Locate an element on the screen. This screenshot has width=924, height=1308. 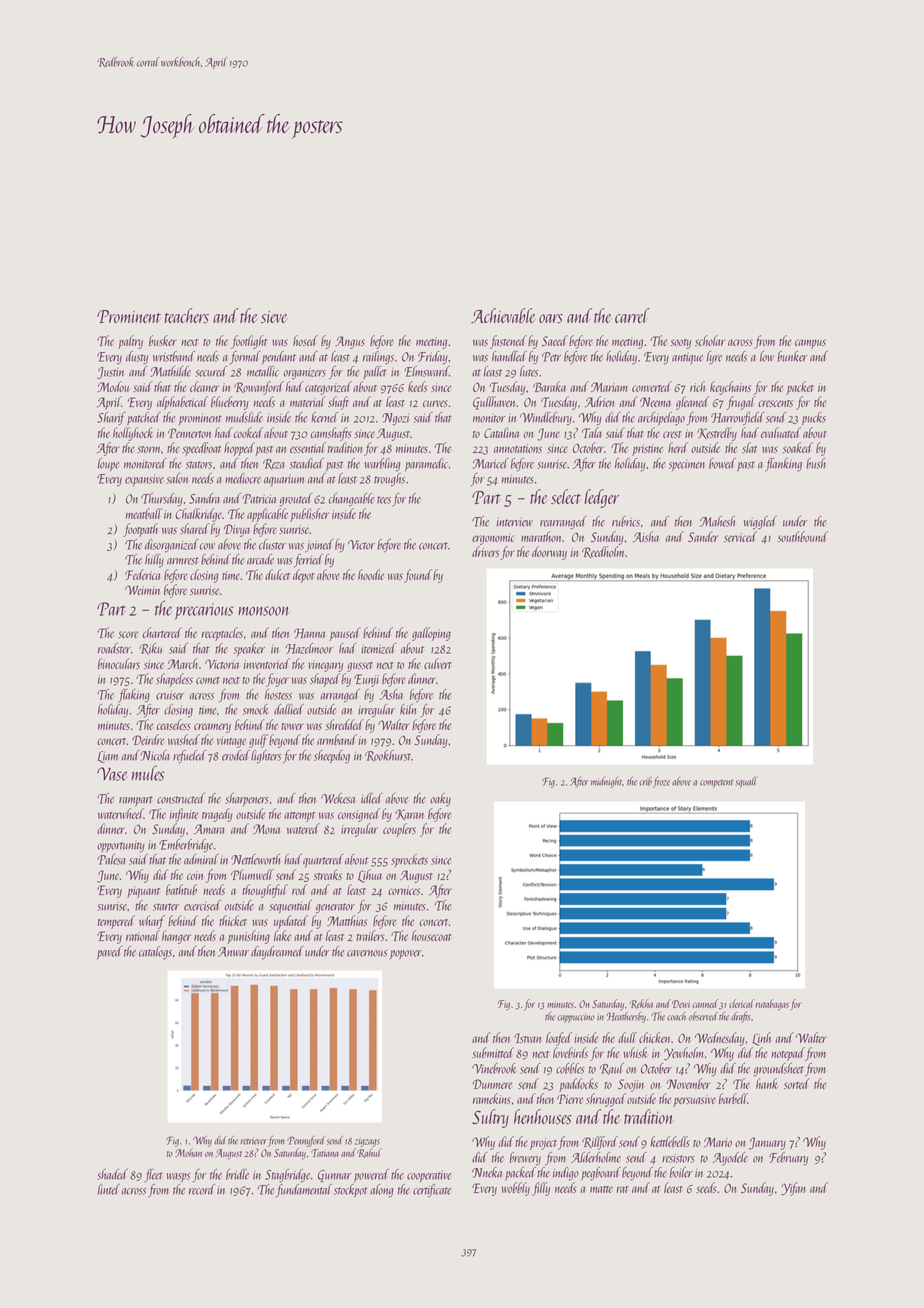
campus is located at coordinates (810, 344).
